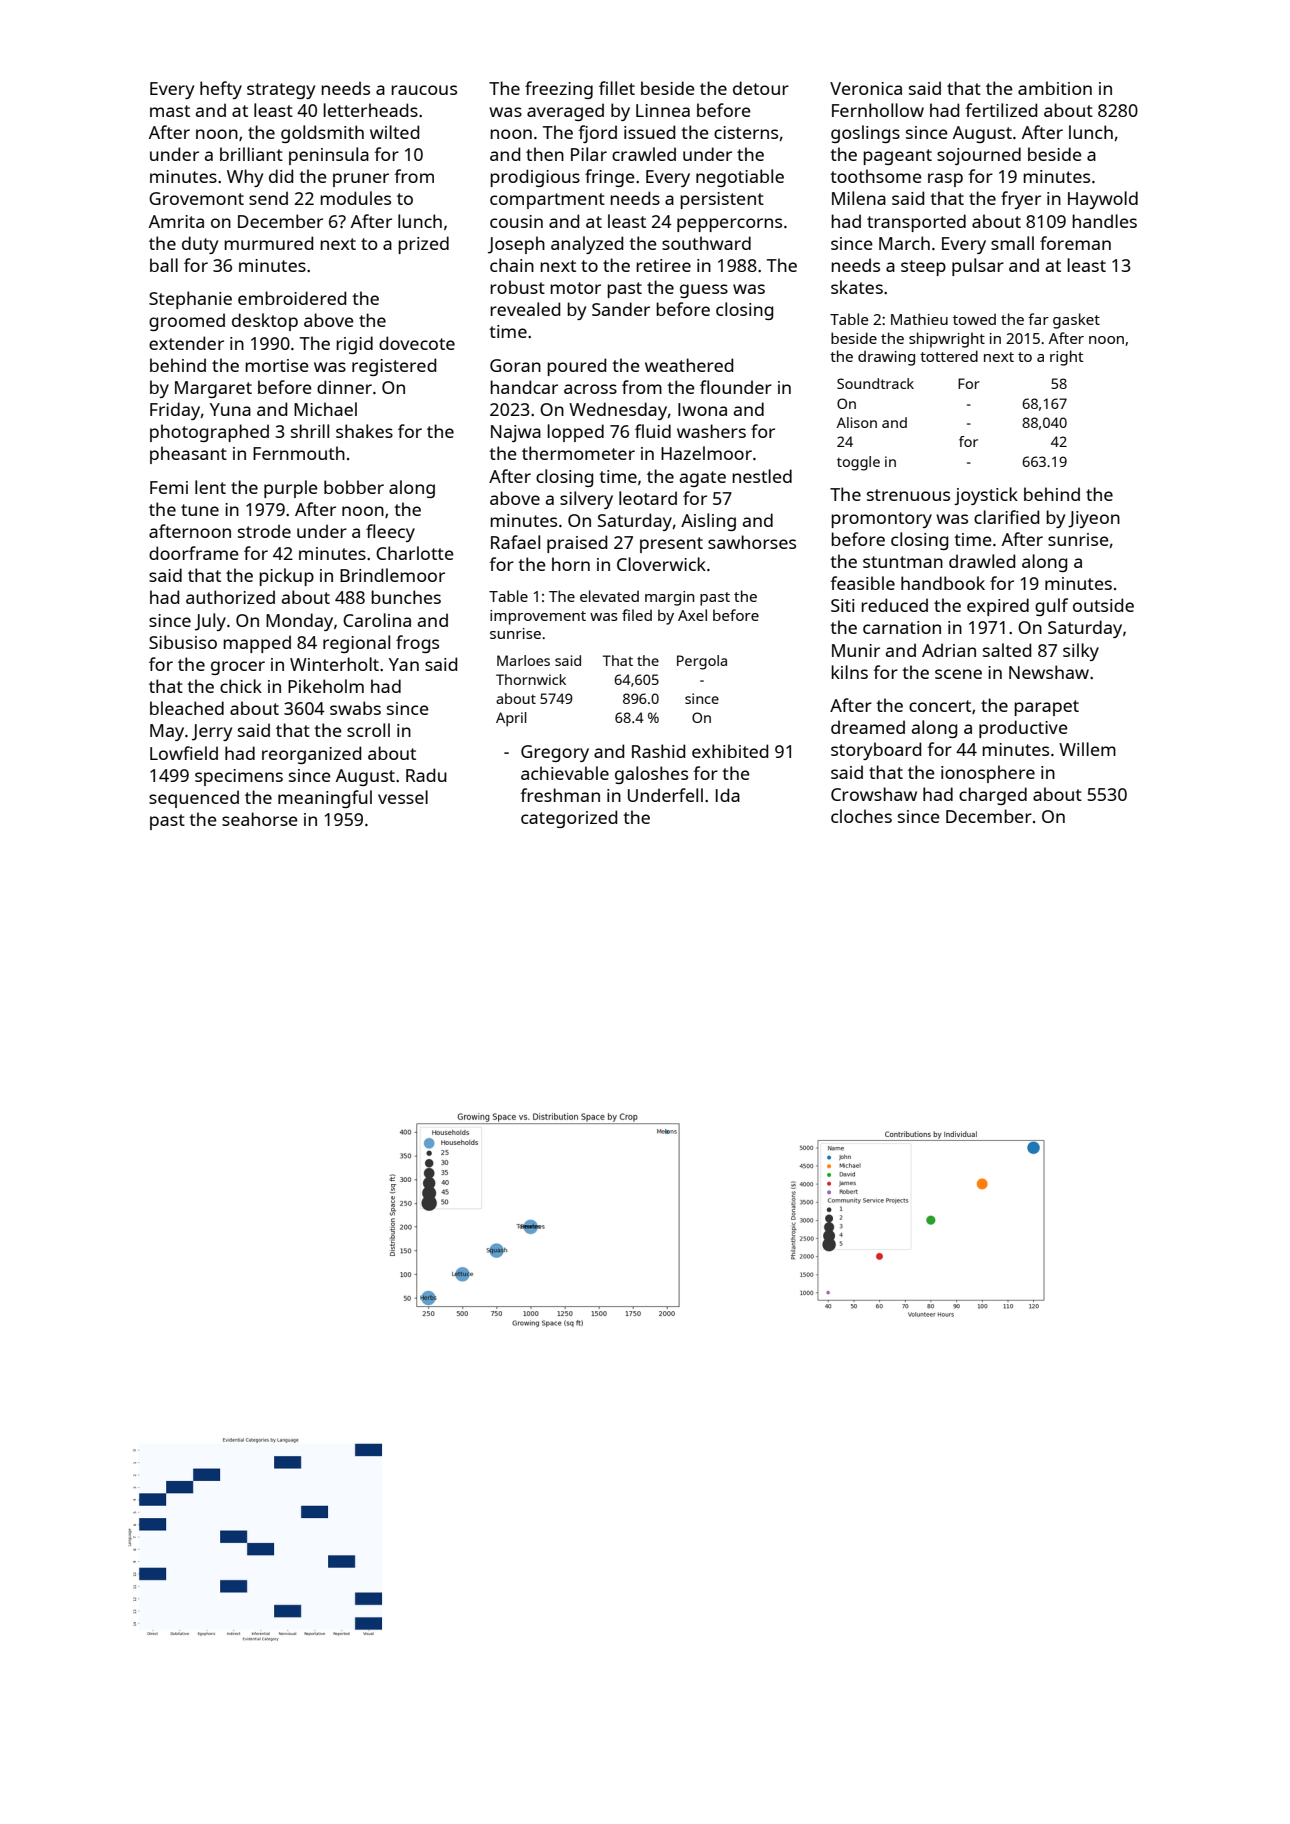 The height and width of the image is (1824, 1290). What do you see at coordinates (648, 498) in the image?
I see `leotard` at bounding box center [648, 498].
